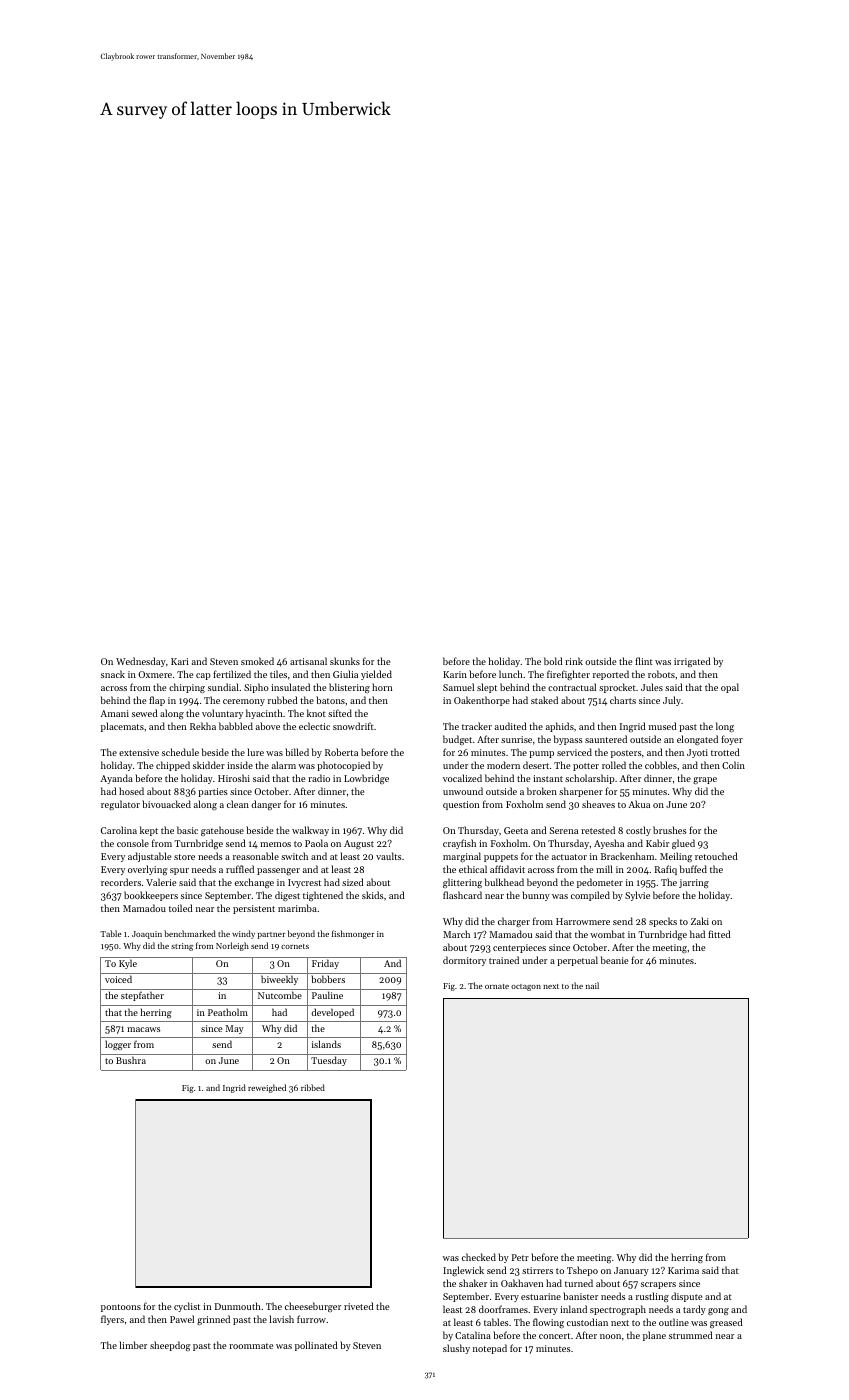 The image size is (849, 1400). Describe the element at coordinates (113, 674) in the image. I see `snack` at that location.
